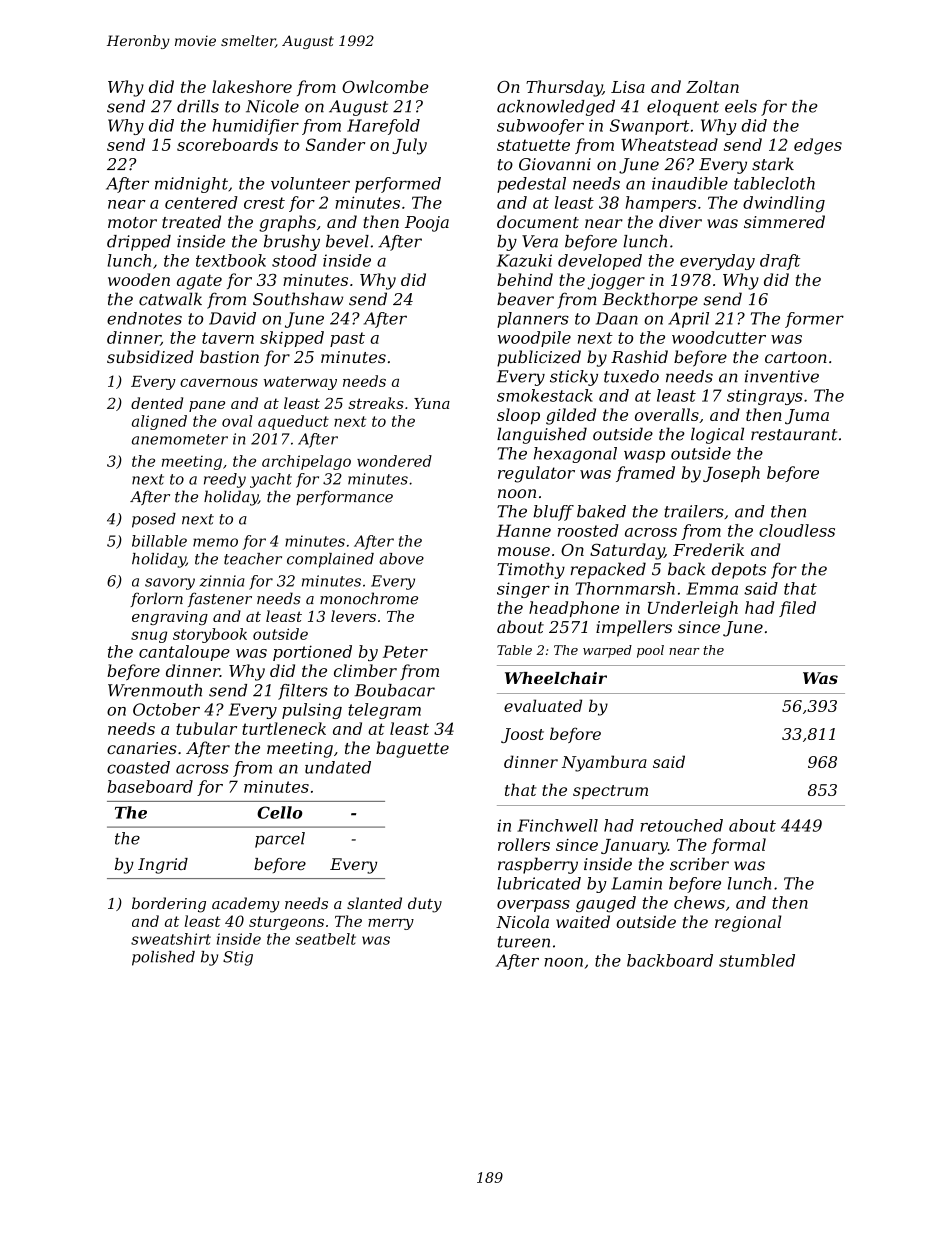  What do you see at coordinates (797, 609) in the image?
I see `filed` at bounding box center [797, 609].
